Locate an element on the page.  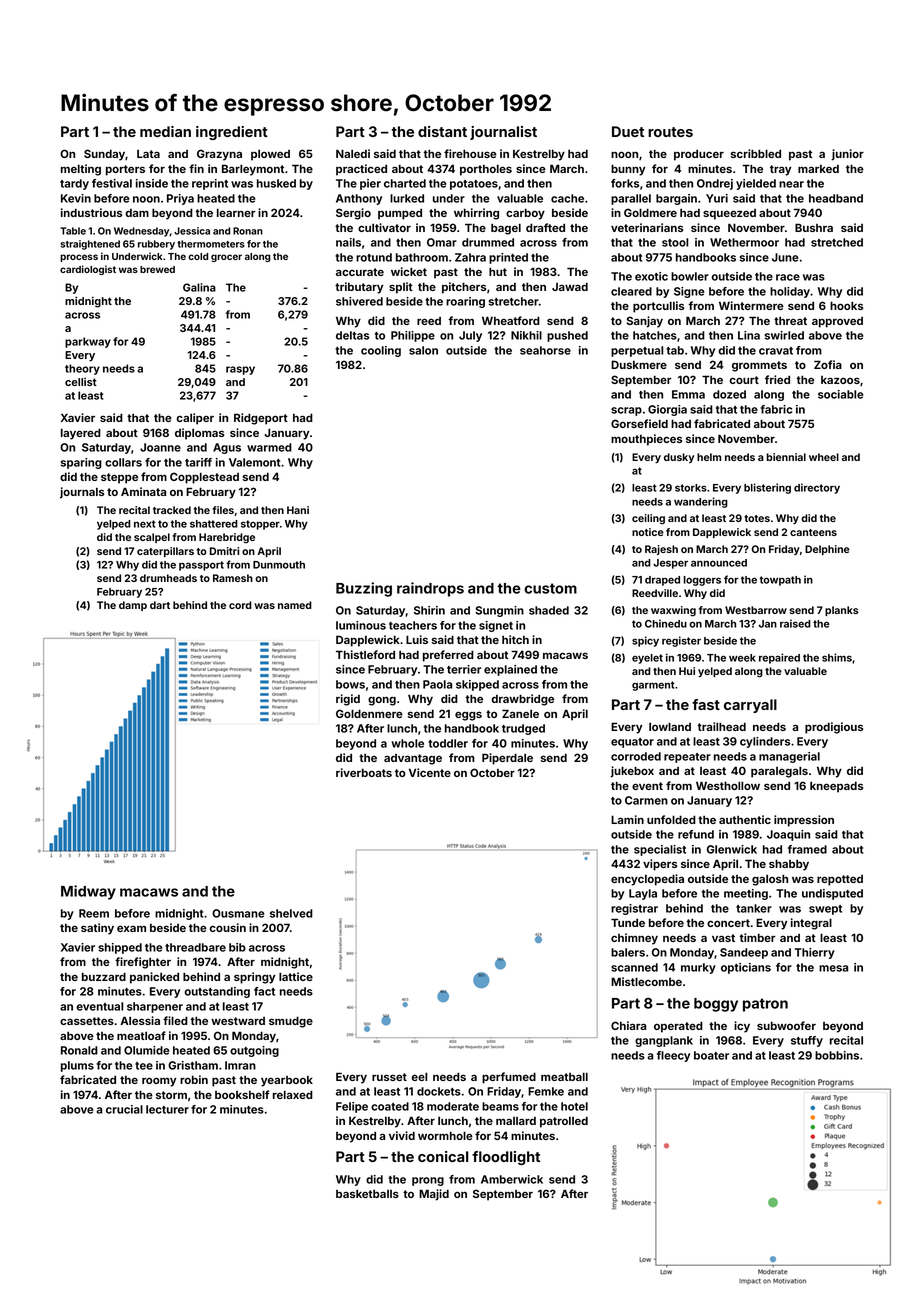
damp is located at coordinates (133, 606).
